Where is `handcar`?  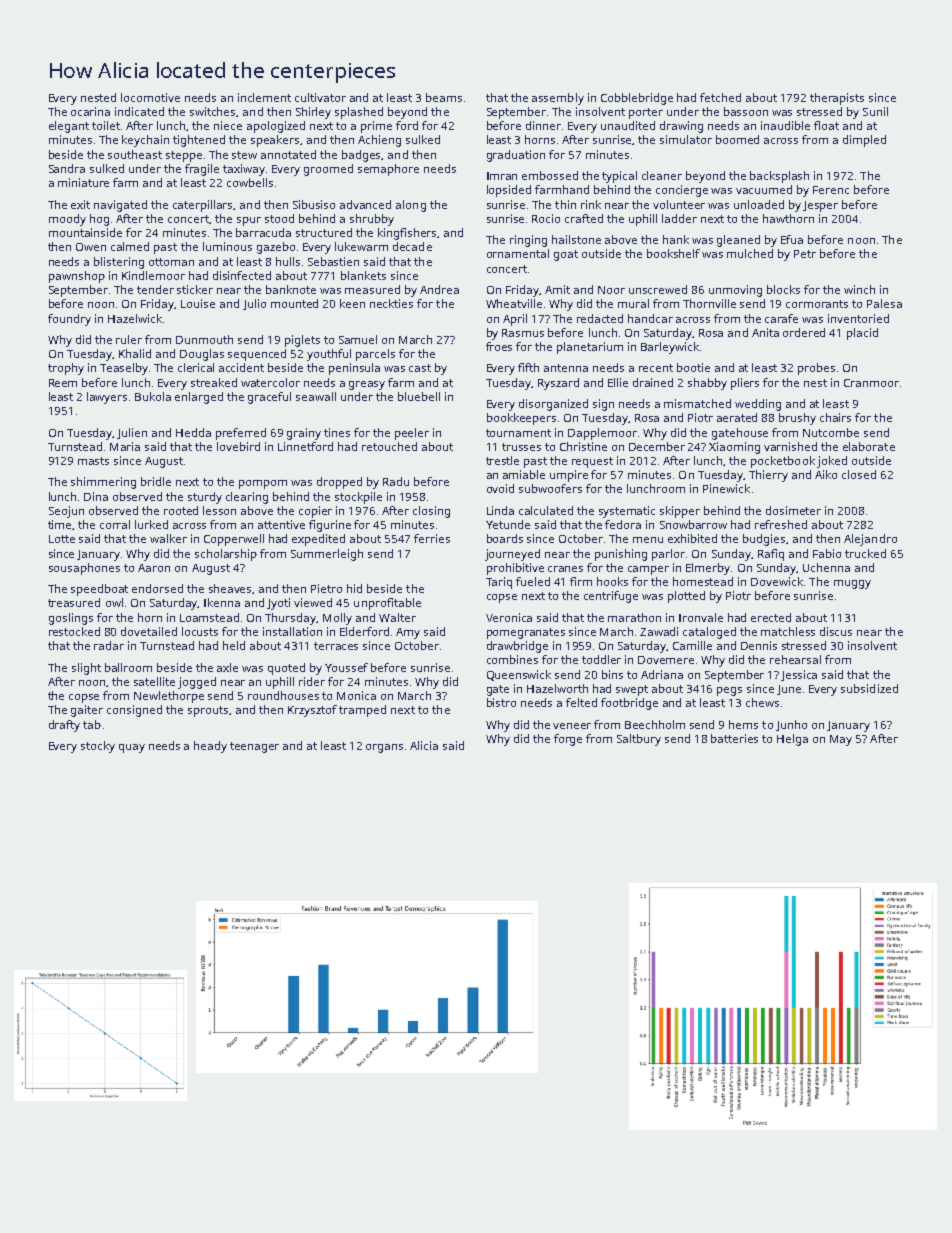
handcar is located at coordinates (650, 318).
